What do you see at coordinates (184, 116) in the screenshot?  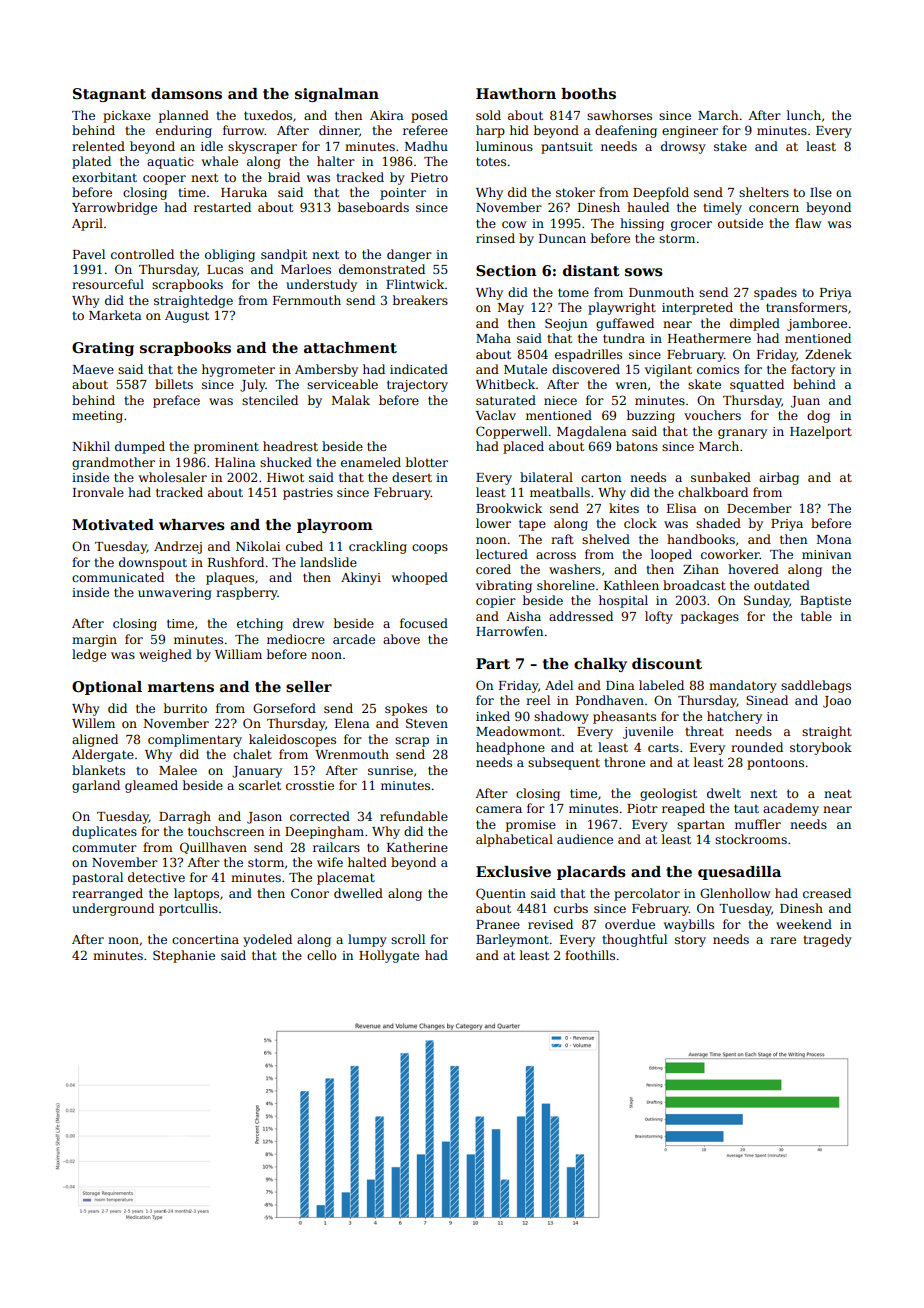 I see `planned` at bounding box center [184, 116].
